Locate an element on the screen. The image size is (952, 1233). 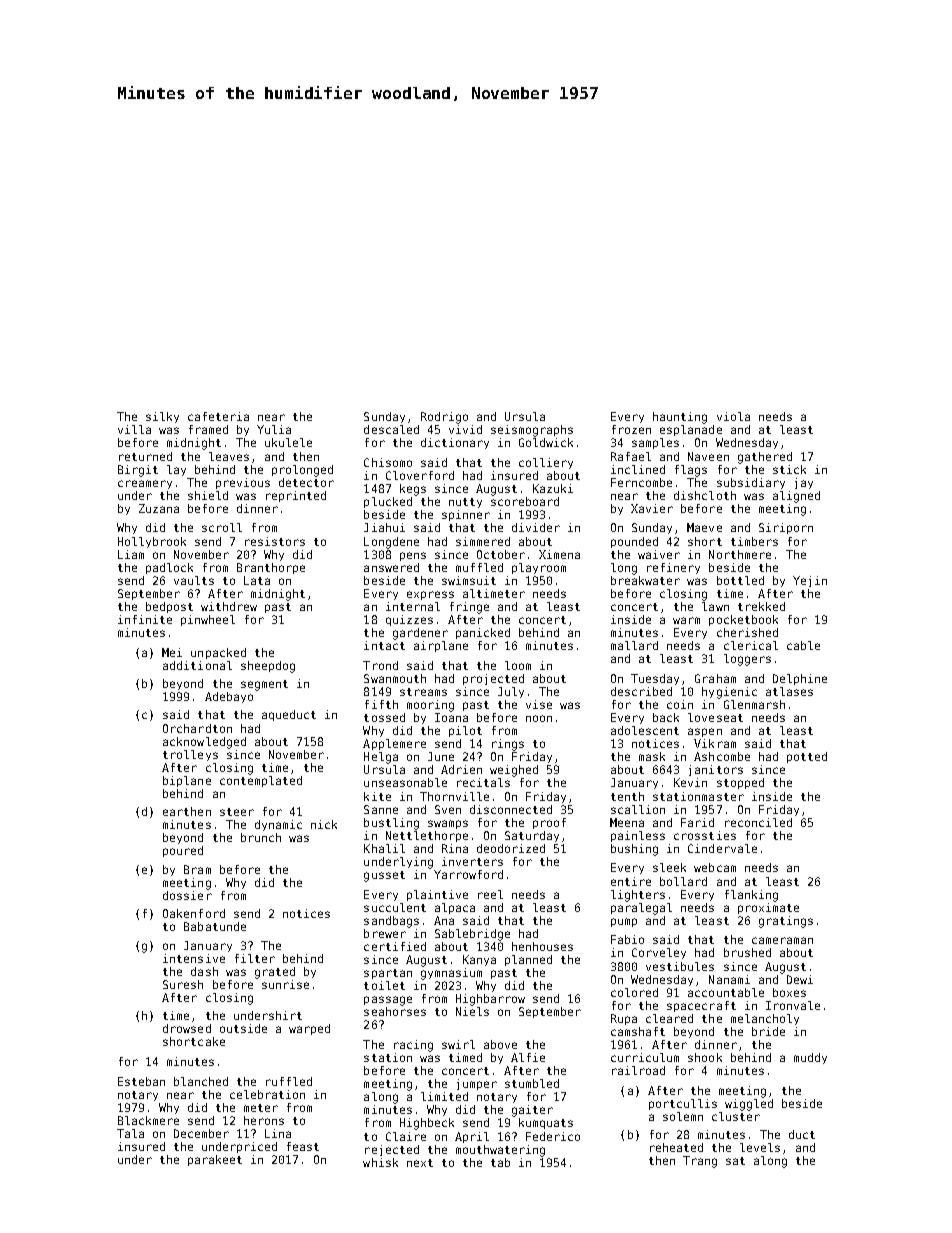
colliery is located at coordinates (546, 463).
